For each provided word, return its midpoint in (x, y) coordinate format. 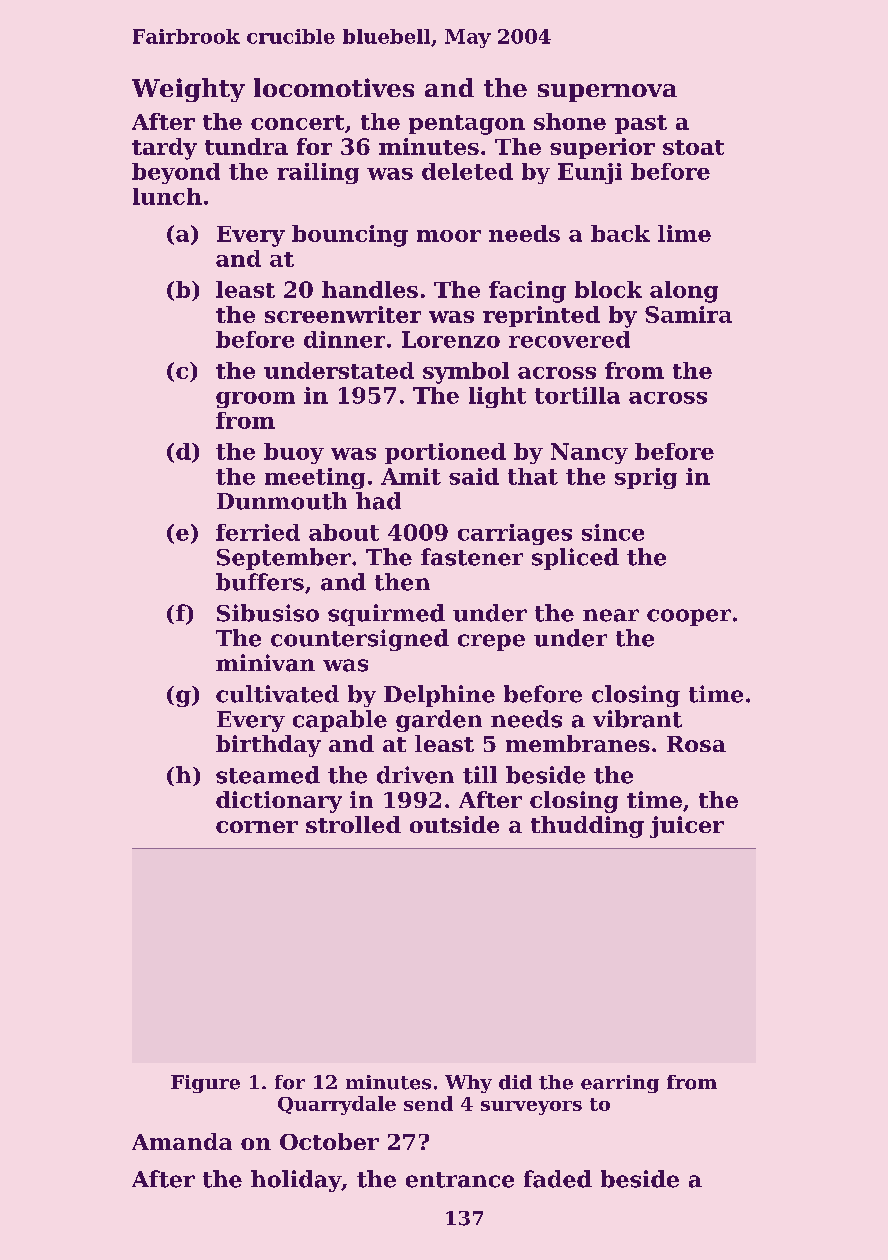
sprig (646, 478)
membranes (578, 743)
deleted (467, 171)
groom (255, 400)
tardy (164, 149)
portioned (445, 453)
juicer (687, 827)
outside (454, 824)
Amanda (182, 1141)
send (428, 1103)
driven (415, 775)
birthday (268, 746)
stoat (693, 147)
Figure (205, 1084)
